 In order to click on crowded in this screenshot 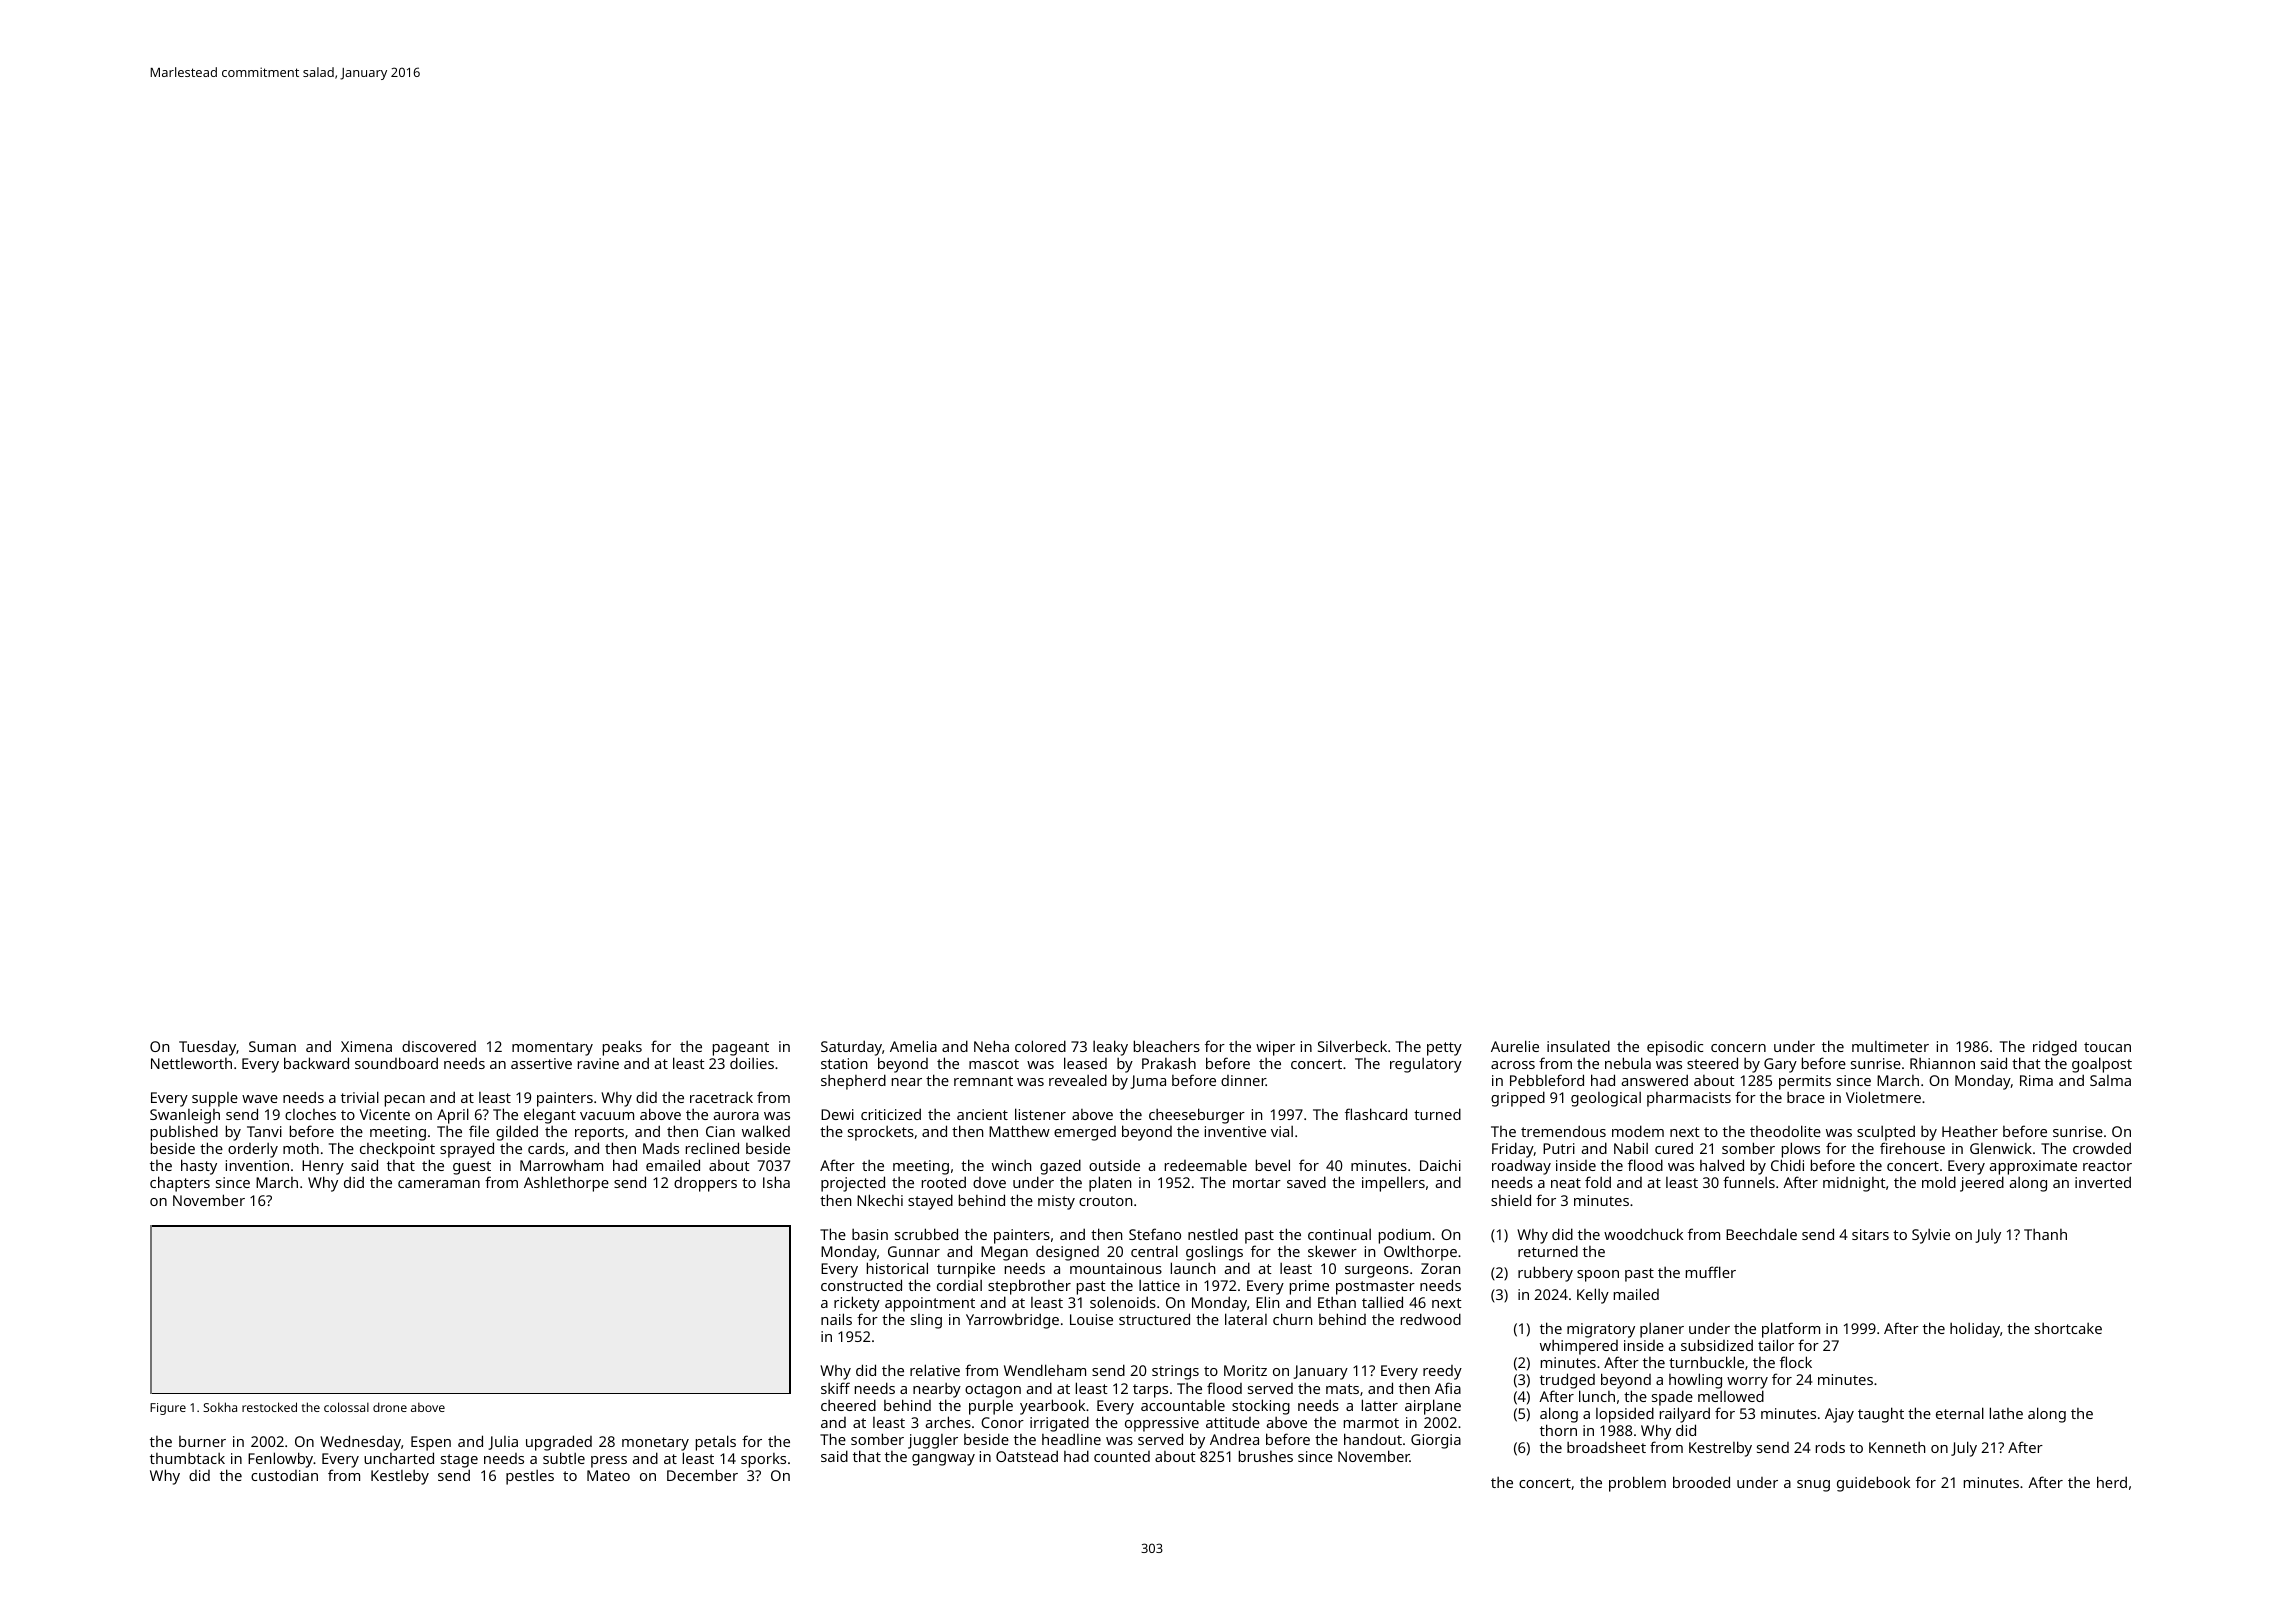, I will do `click(2102, 1148)`.
